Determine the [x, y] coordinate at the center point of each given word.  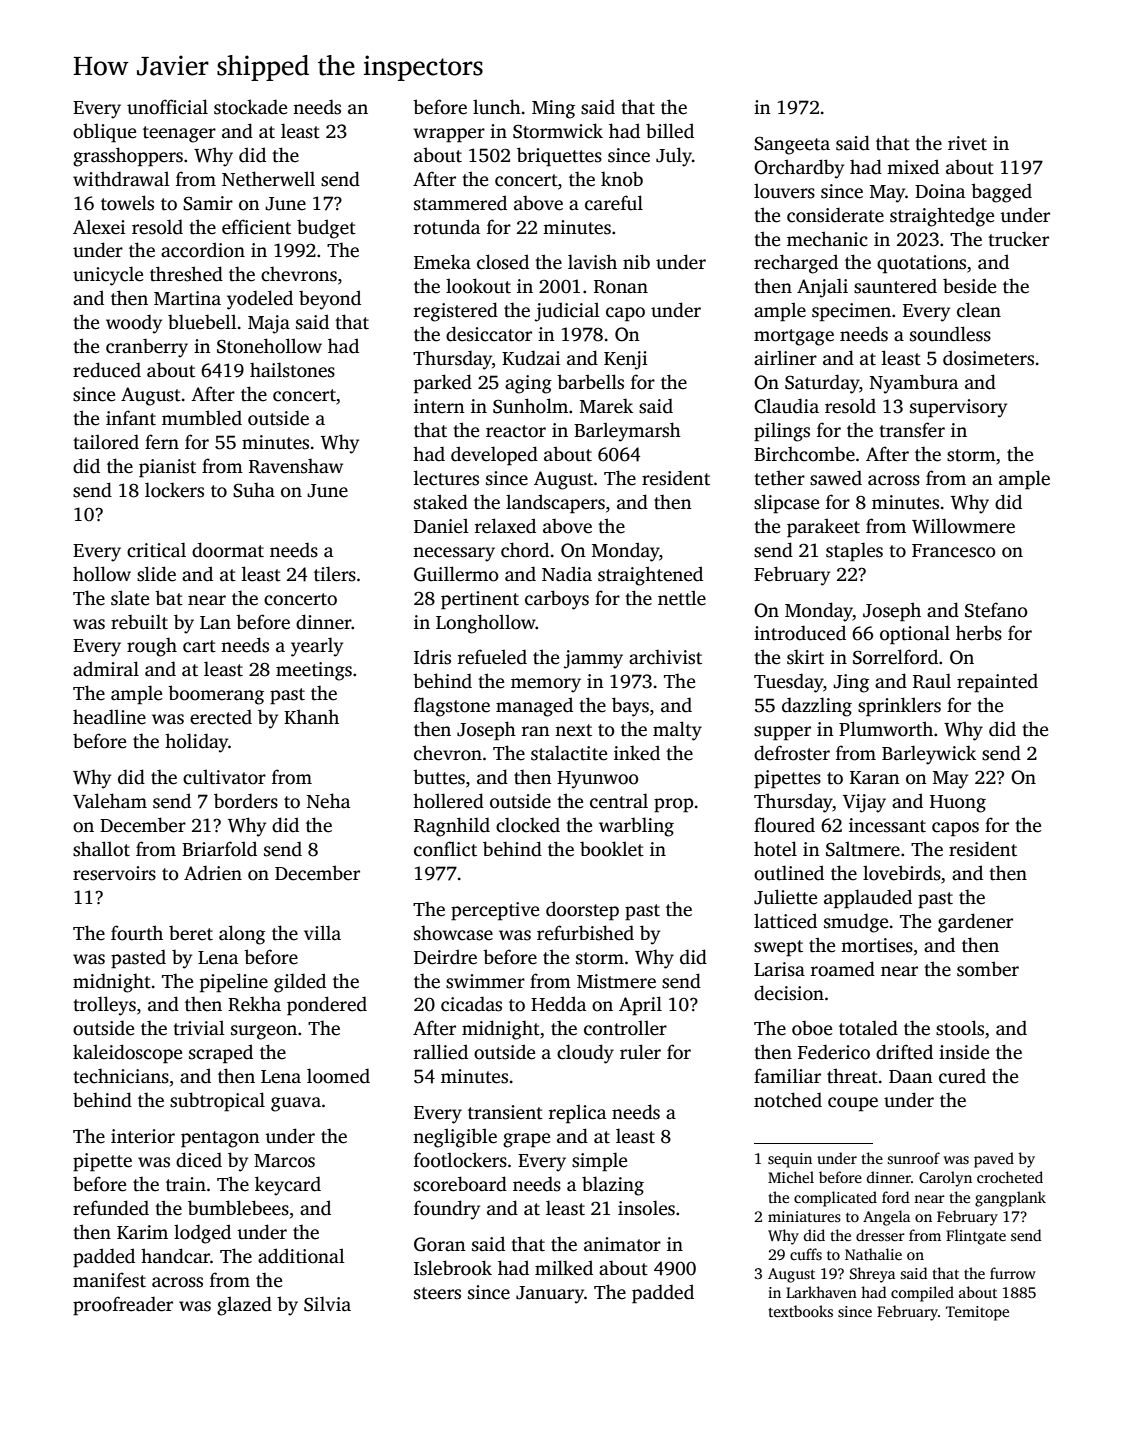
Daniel [441, 526]
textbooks [800, 1311]
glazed [244, 1306]
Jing [851, 683]
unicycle [108, 276]
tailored [106, 442]
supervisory [958, 408]
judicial [567, 312]
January [550, 1295]
